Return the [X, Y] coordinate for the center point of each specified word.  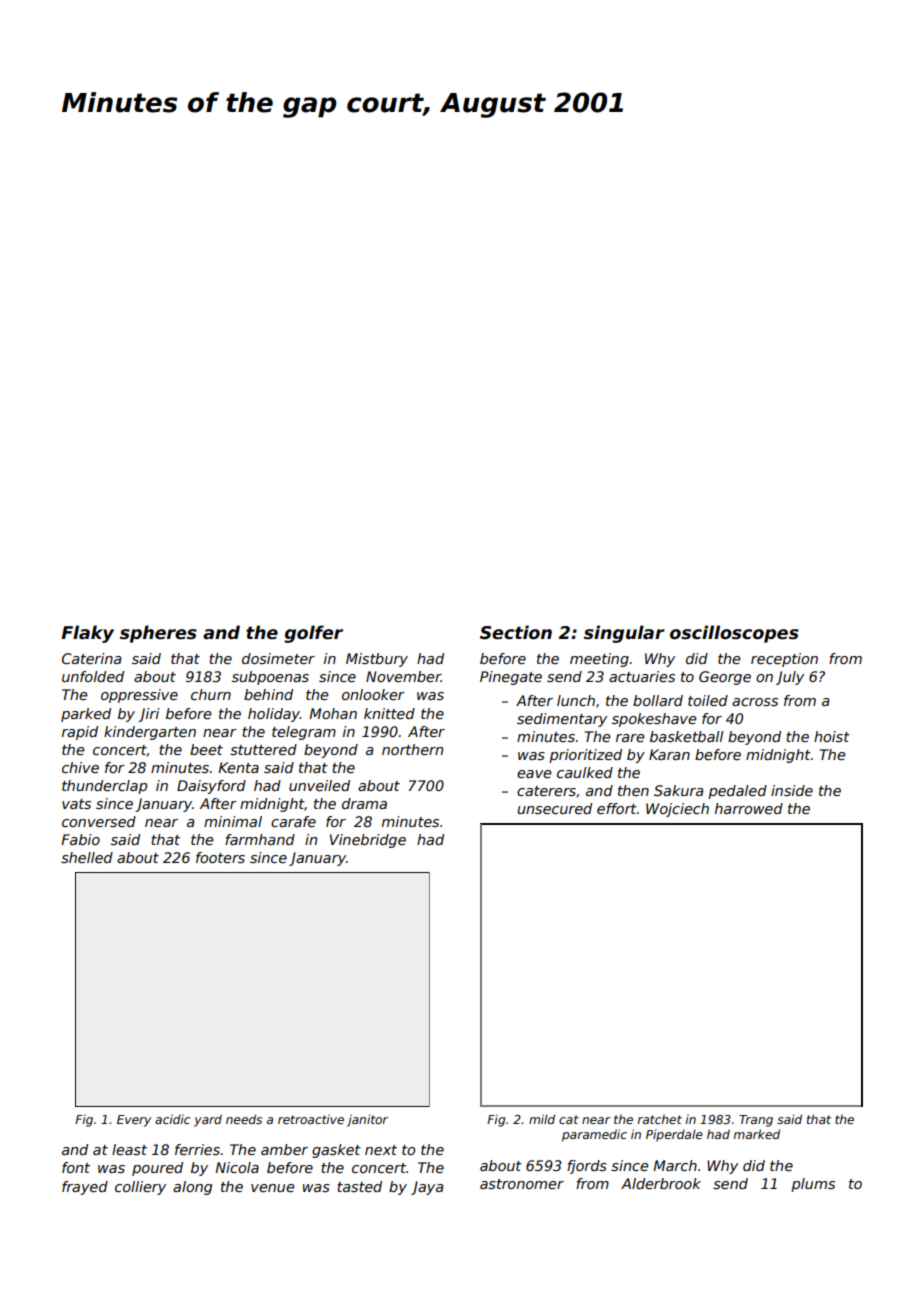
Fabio [80, 839]
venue [272, 1188]
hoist [832, 736]
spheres [158, 634]
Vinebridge [368, 841]
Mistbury [377, 660]
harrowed [749, 808]
